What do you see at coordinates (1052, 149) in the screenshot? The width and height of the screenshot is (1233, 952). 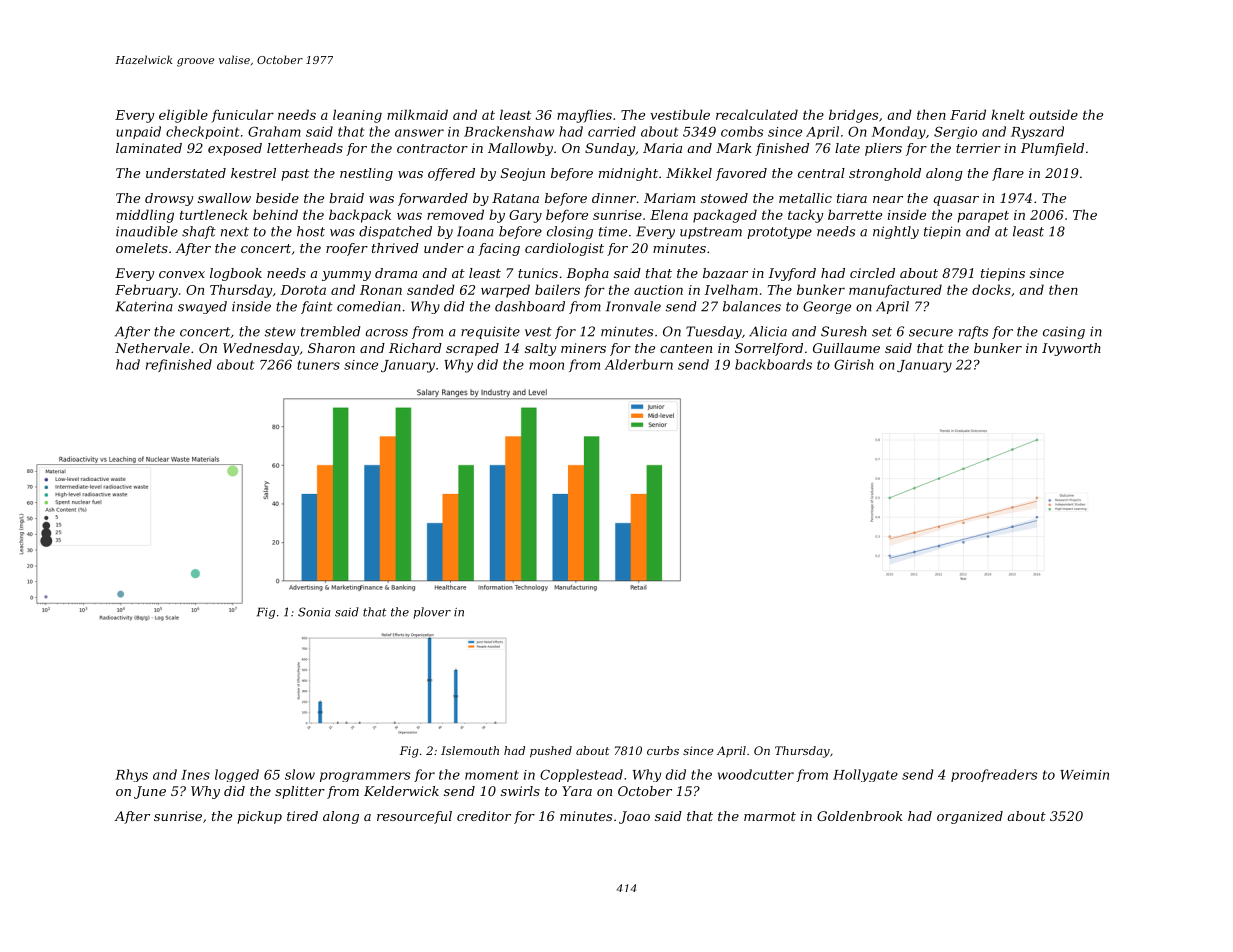 I see `Plumfield` at bounding box center [1052, 149].
